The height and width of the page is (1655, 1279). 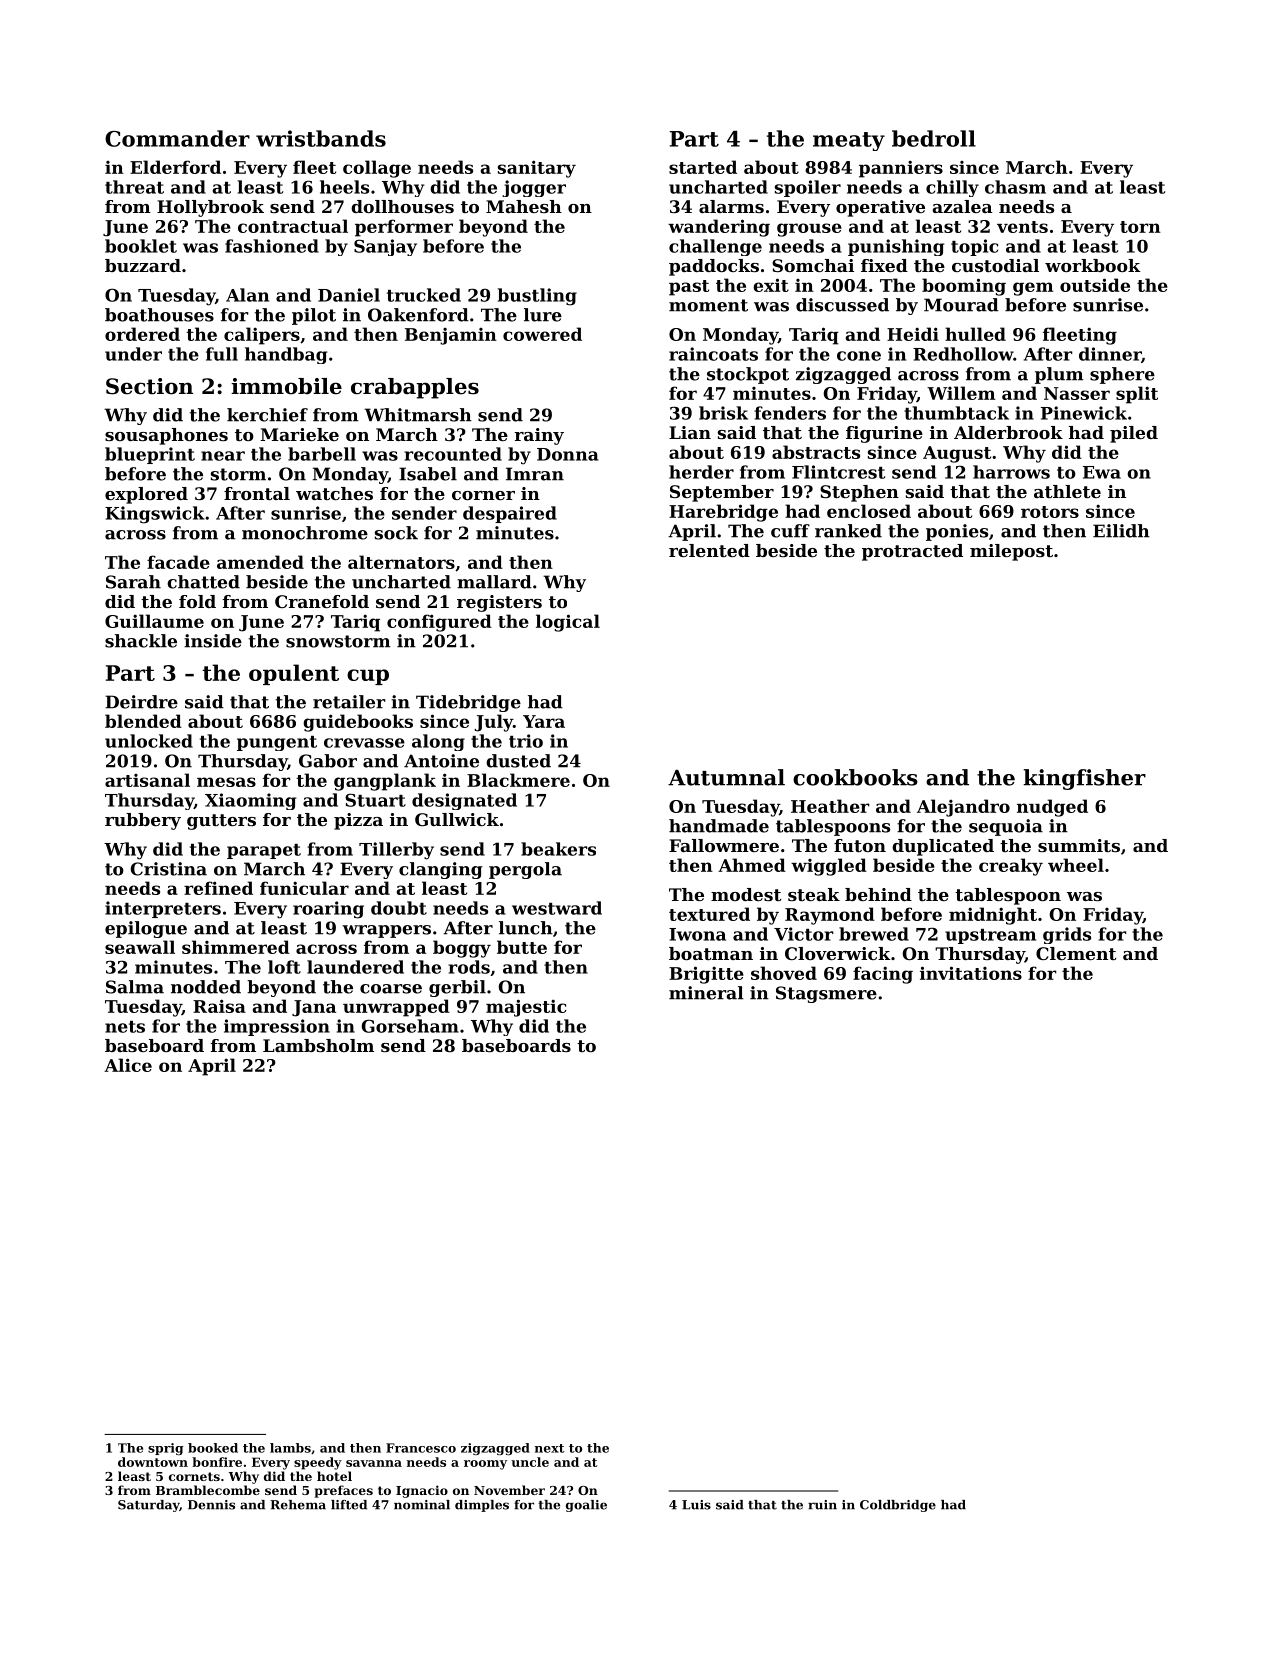 What do you see at coordinates (971, 973) in the page?
I see `invitations` at bounding box center [971, 973].
